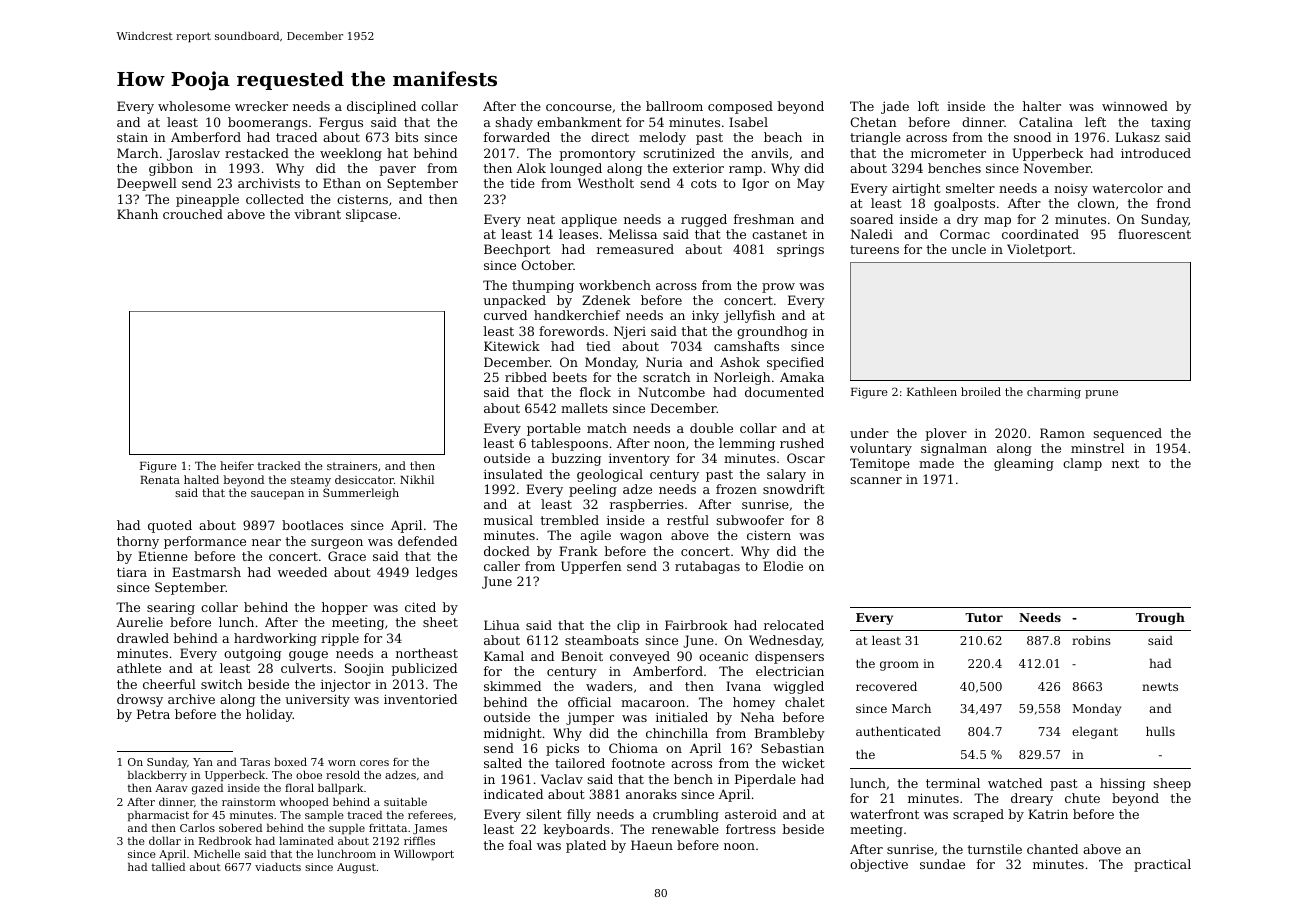 The image size is (1308, 924). What do you see at coordinates (543, 286) in the image?
I see `thumping` at bounding box center [543, 286].
